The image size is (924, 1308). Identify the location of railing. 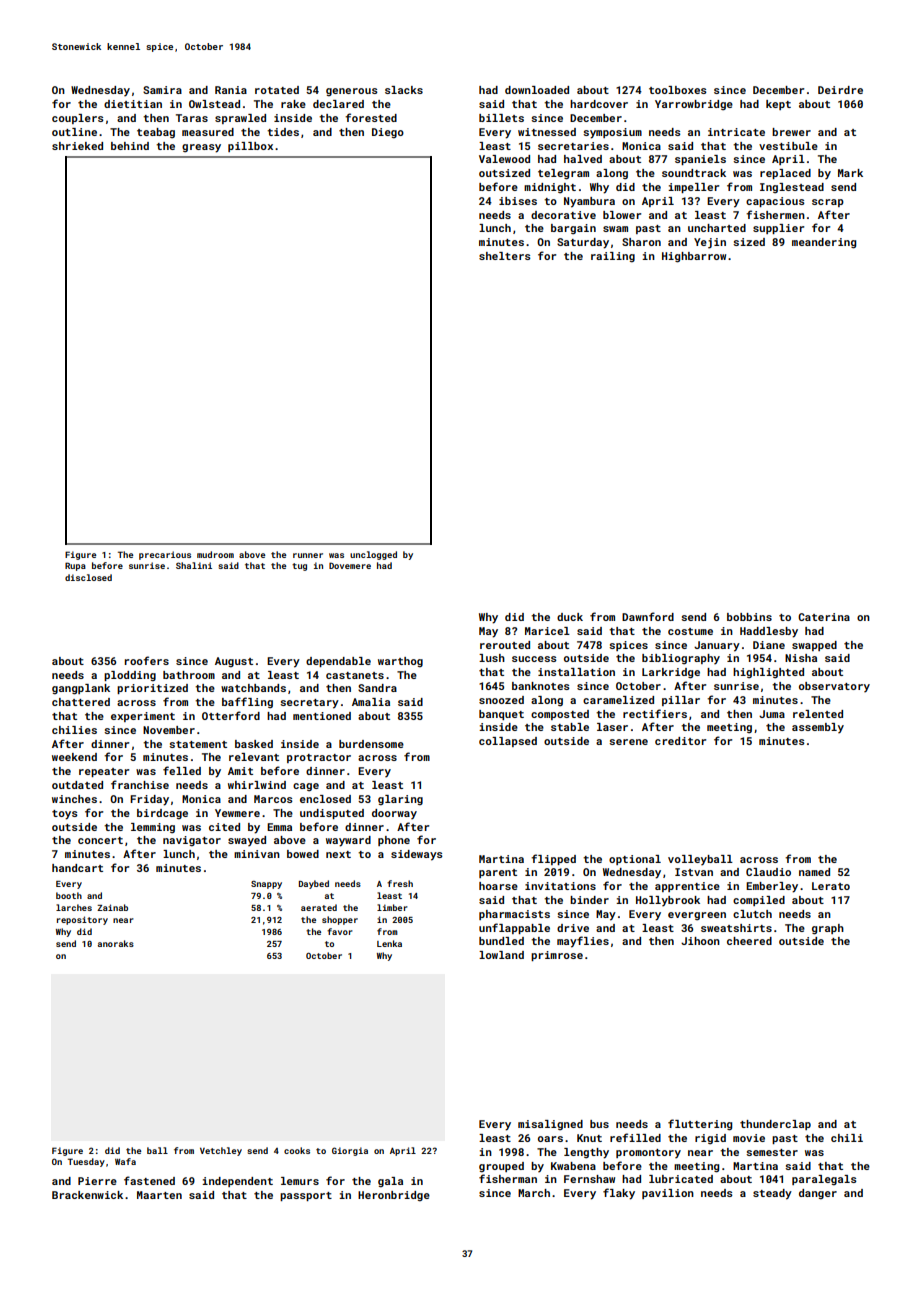
(613, 257).
